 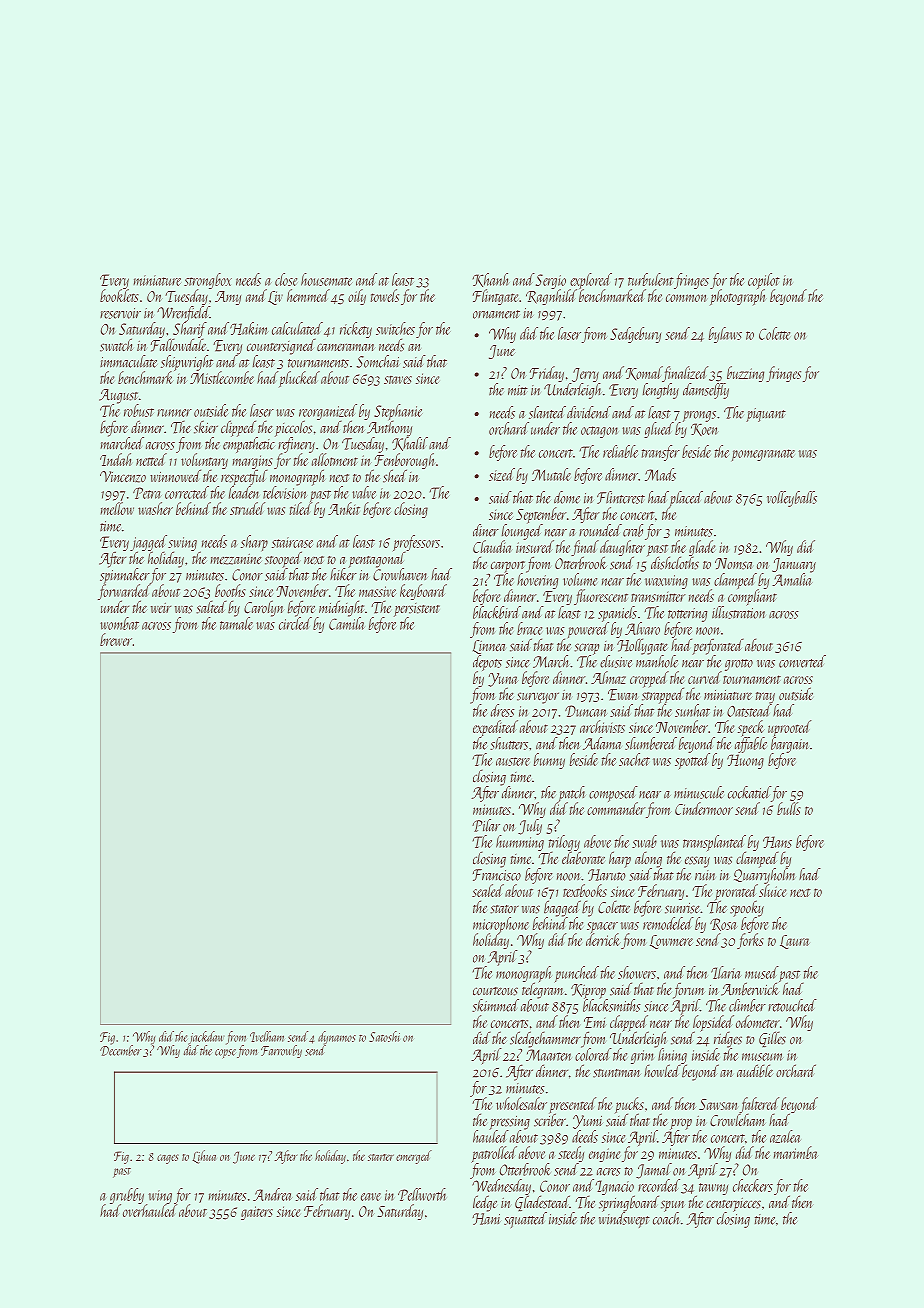 What do you see at coordinates (347, 623) in the image?
I see `Camila` at bounding box center [347, 623].
